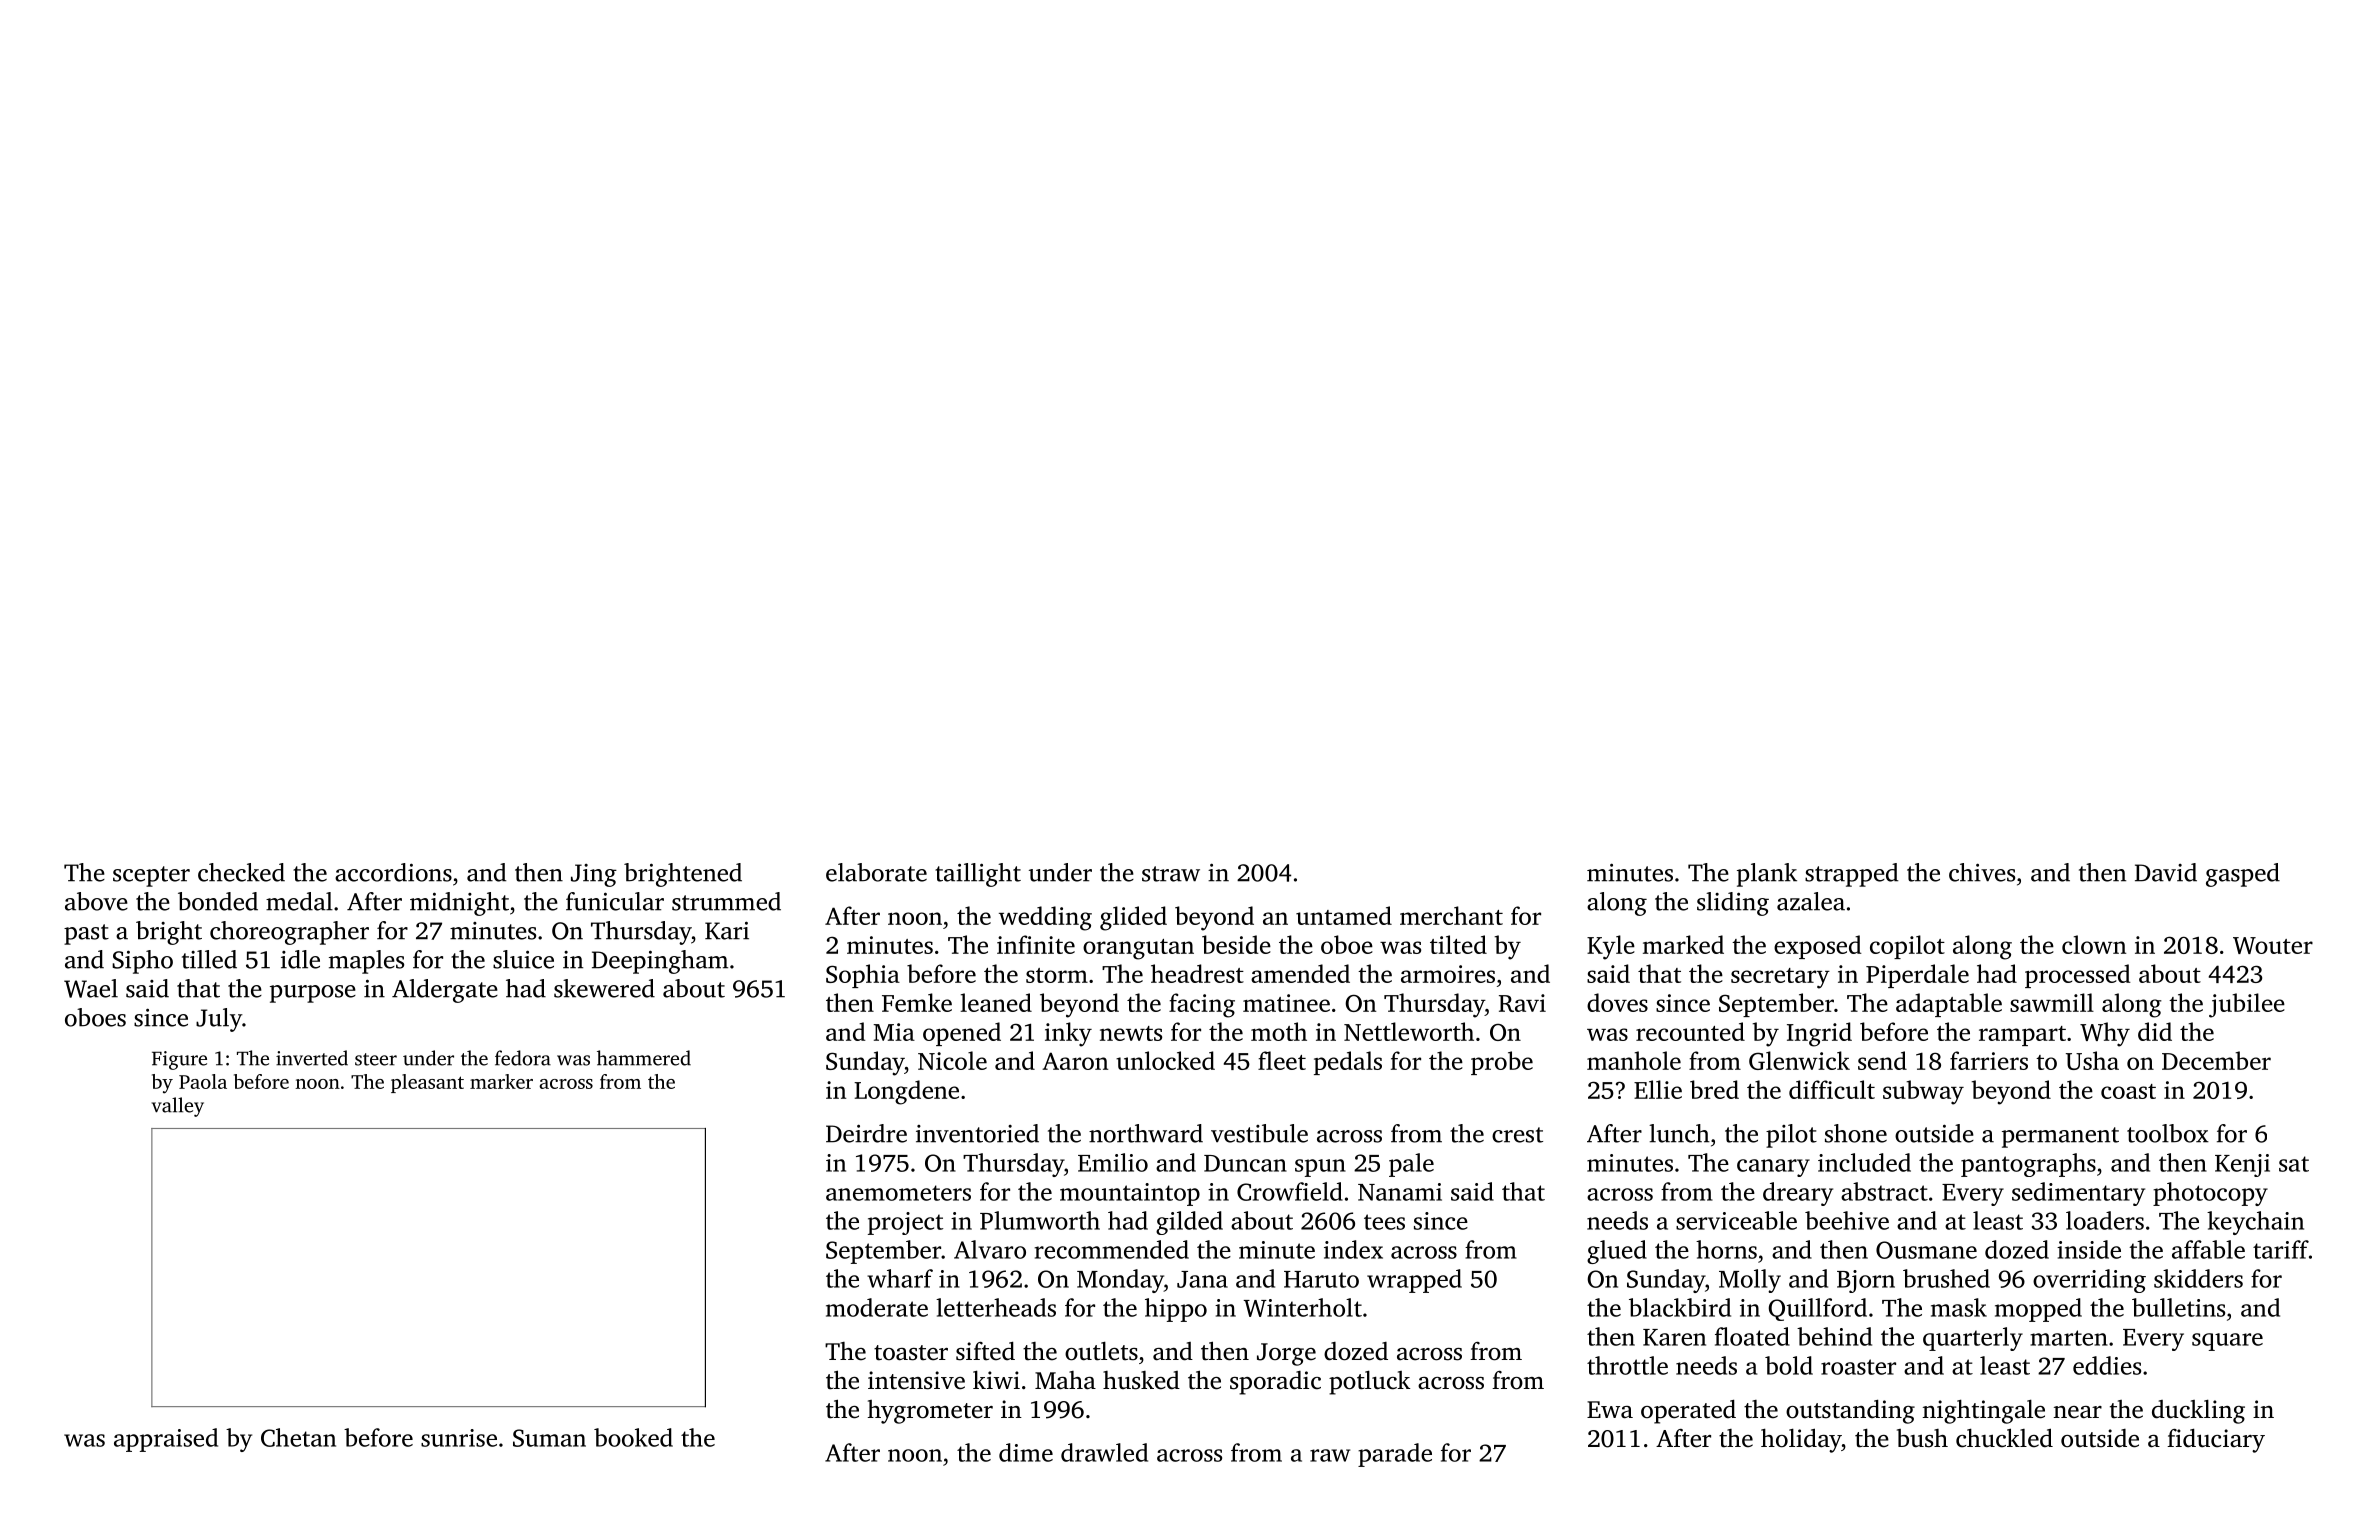 The image size is (2380, 1540). Describe the element at coordinates (905, 1223) in the page. I see `project` at that location.
